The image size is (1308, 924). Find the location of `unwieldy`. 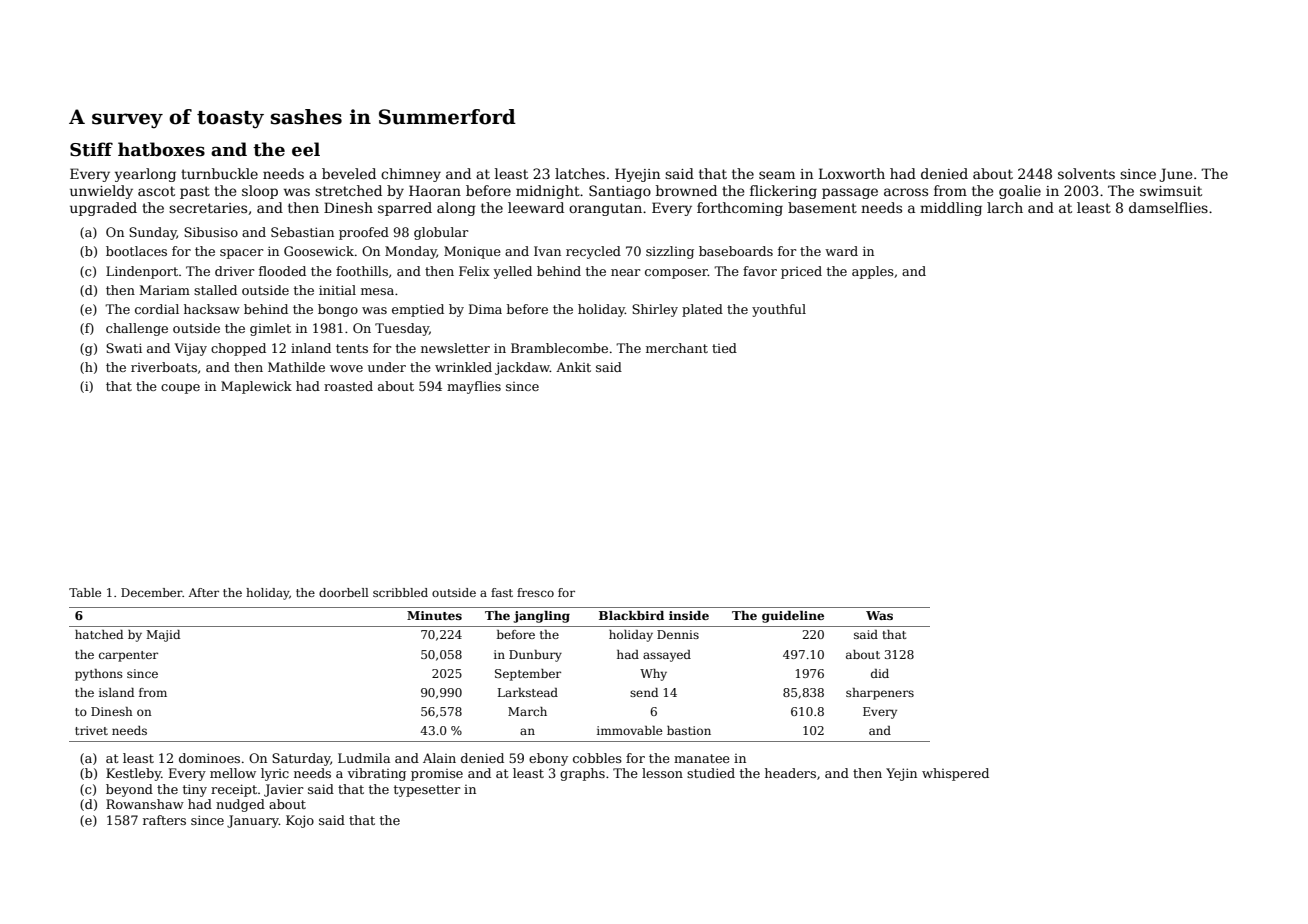

unwieldy is located at coordinates (101, 192).
